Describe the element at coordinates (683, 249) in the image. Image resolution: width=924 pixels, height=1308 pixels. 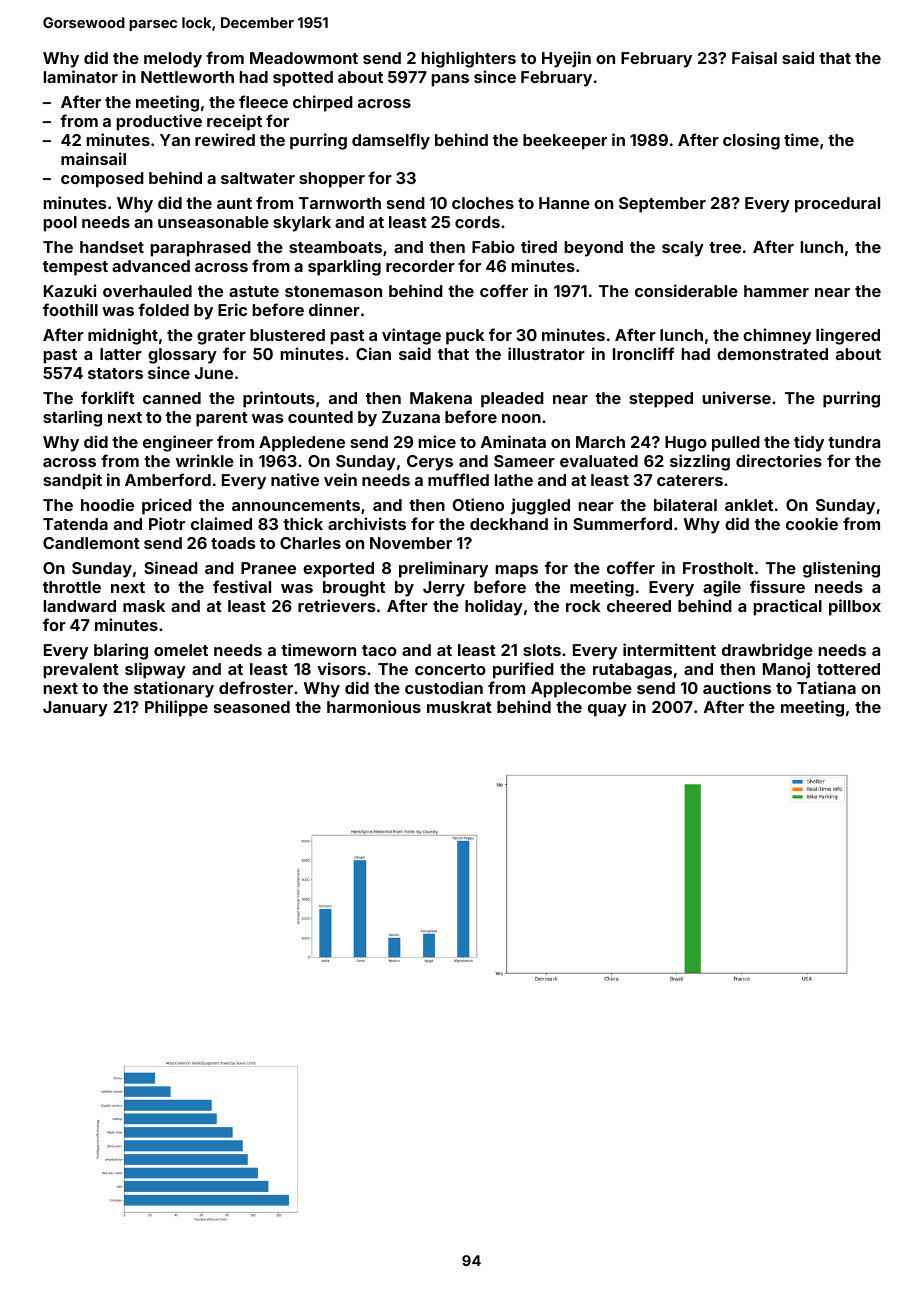
I see `scaly` at that location.
